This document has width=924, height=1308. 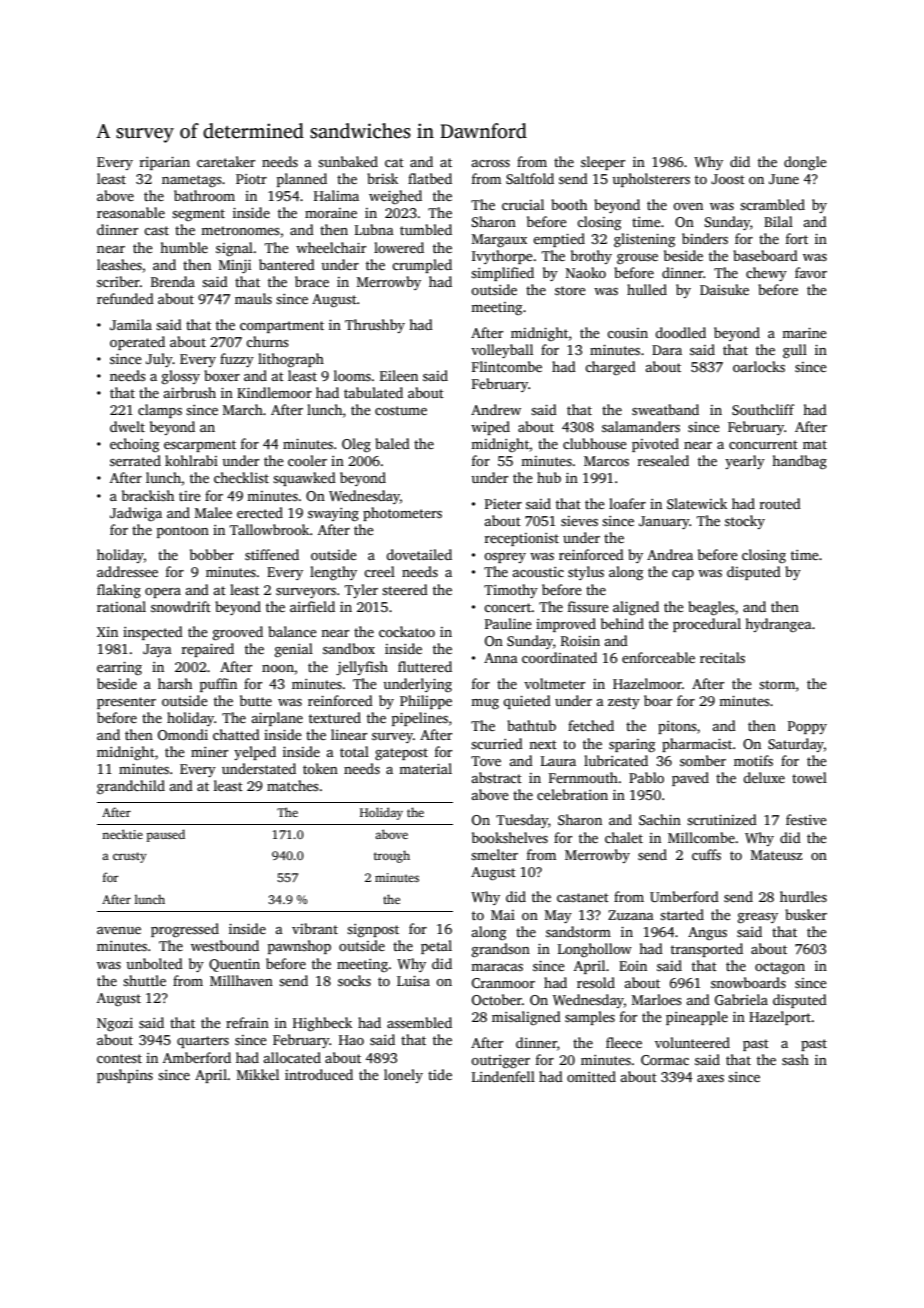 I want to click on westbound, so click(x=225, y=945).
